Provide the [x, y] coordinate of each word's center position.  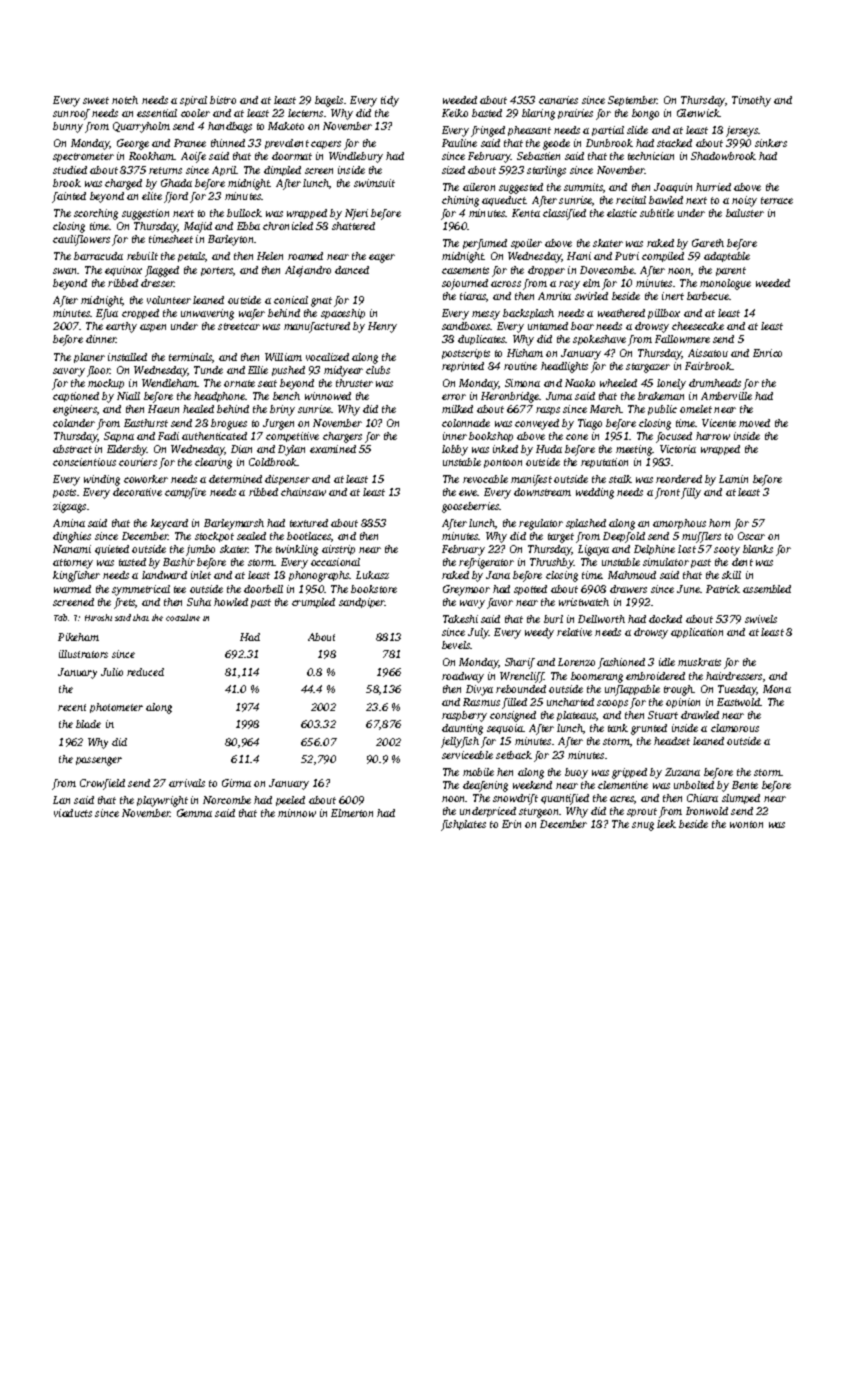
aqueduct [504, 201]
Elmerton [352, 813]
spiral [193, 101]
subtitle [657, 213]
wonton [746, 824]
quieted [112, 550]
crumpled [313, 603]
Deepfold [624, 537]
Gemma [194, 813]
